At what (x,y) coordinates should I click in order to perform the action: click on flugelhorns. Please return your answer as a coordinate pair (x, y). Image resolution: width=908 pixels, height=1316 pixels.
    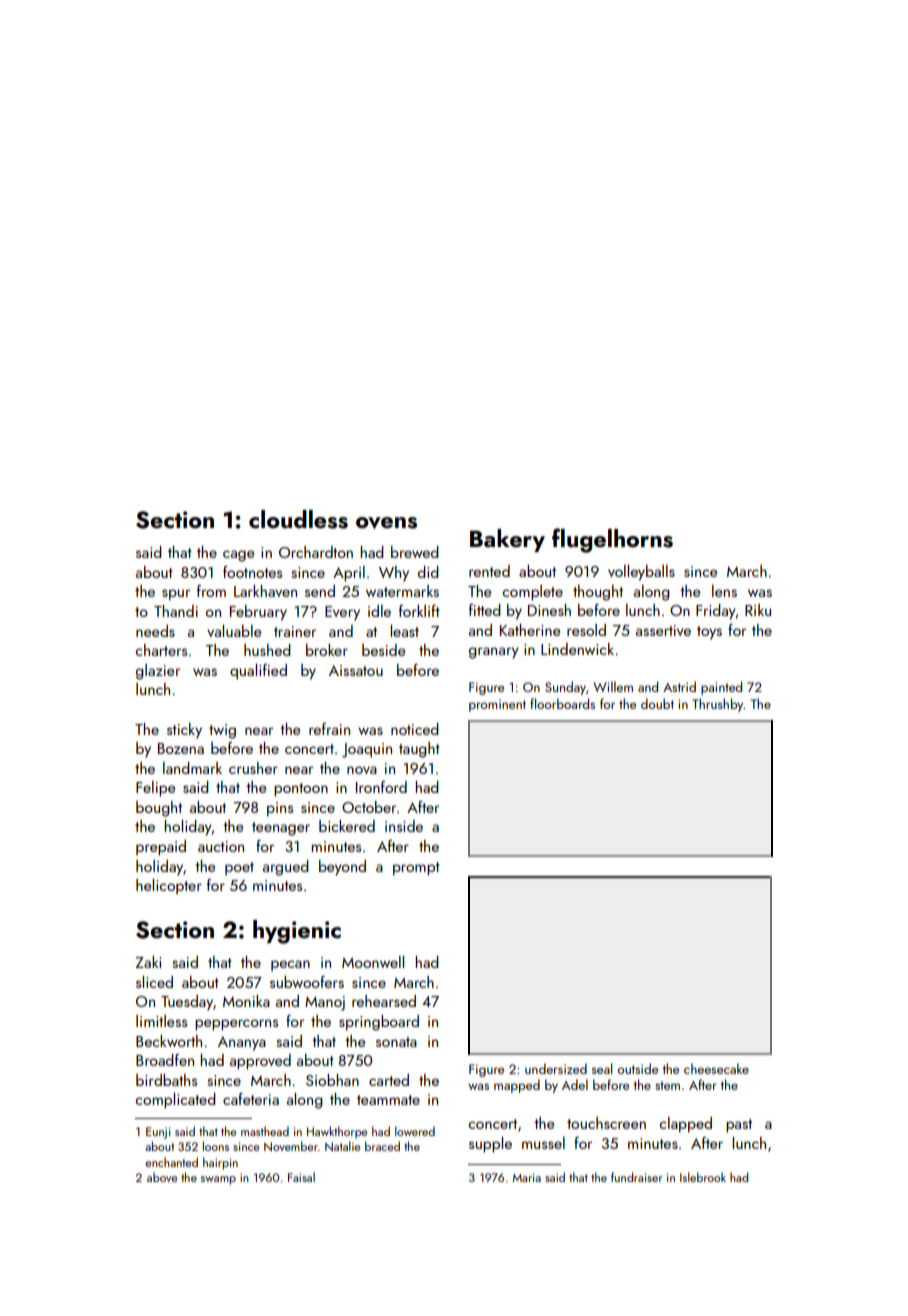
    Looking at the image, I should click on (612, 540).
